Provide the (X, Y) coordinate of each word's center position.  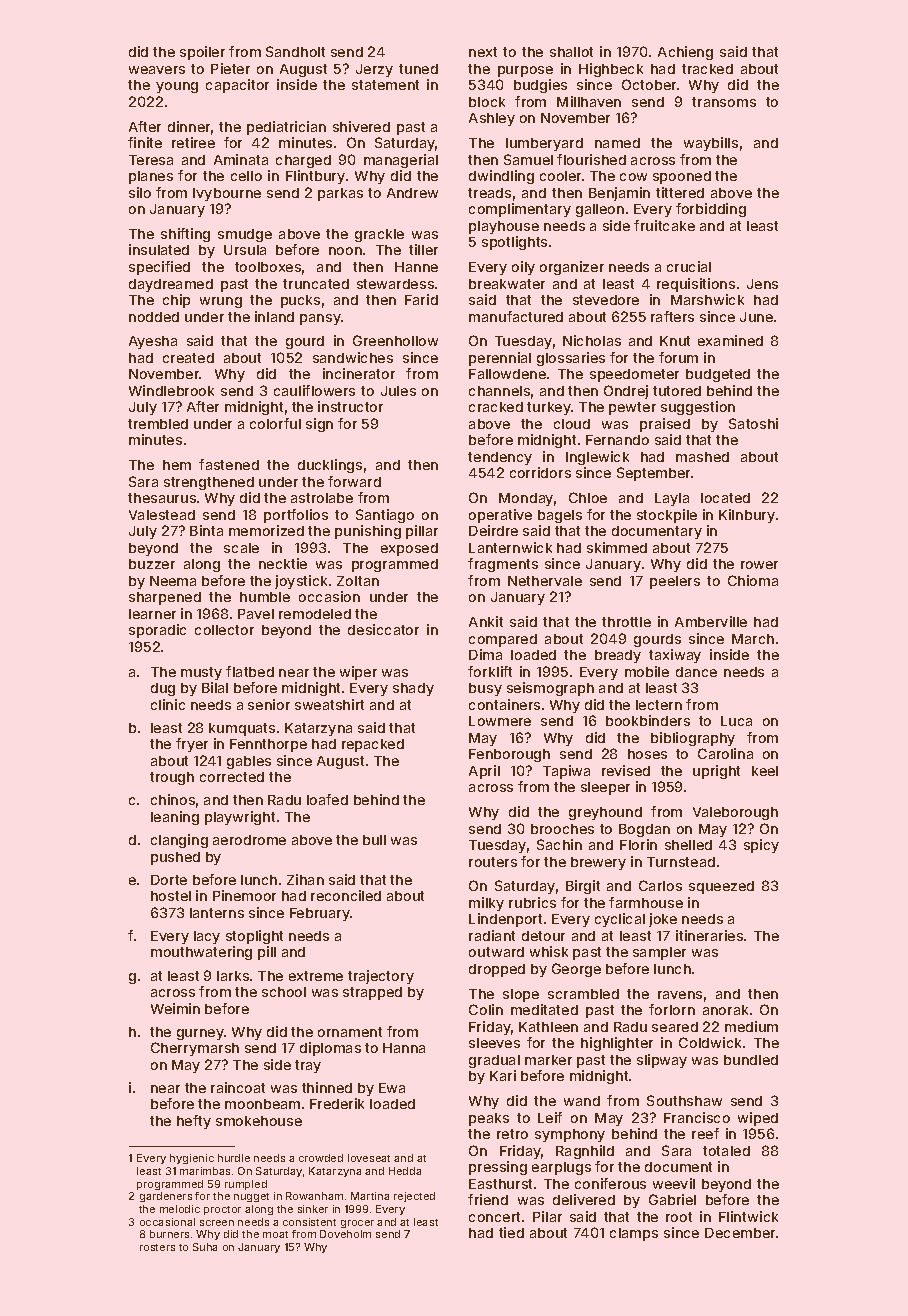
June (756, 317)
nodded (154, 317)
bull (374, 840)
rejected (414, 1197)
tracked (707, 69)
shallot (571, 52)
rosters (157, 1247)
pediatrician (286, 128)
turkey (549, 408)
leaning (175, 818)
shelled (688, 845)
